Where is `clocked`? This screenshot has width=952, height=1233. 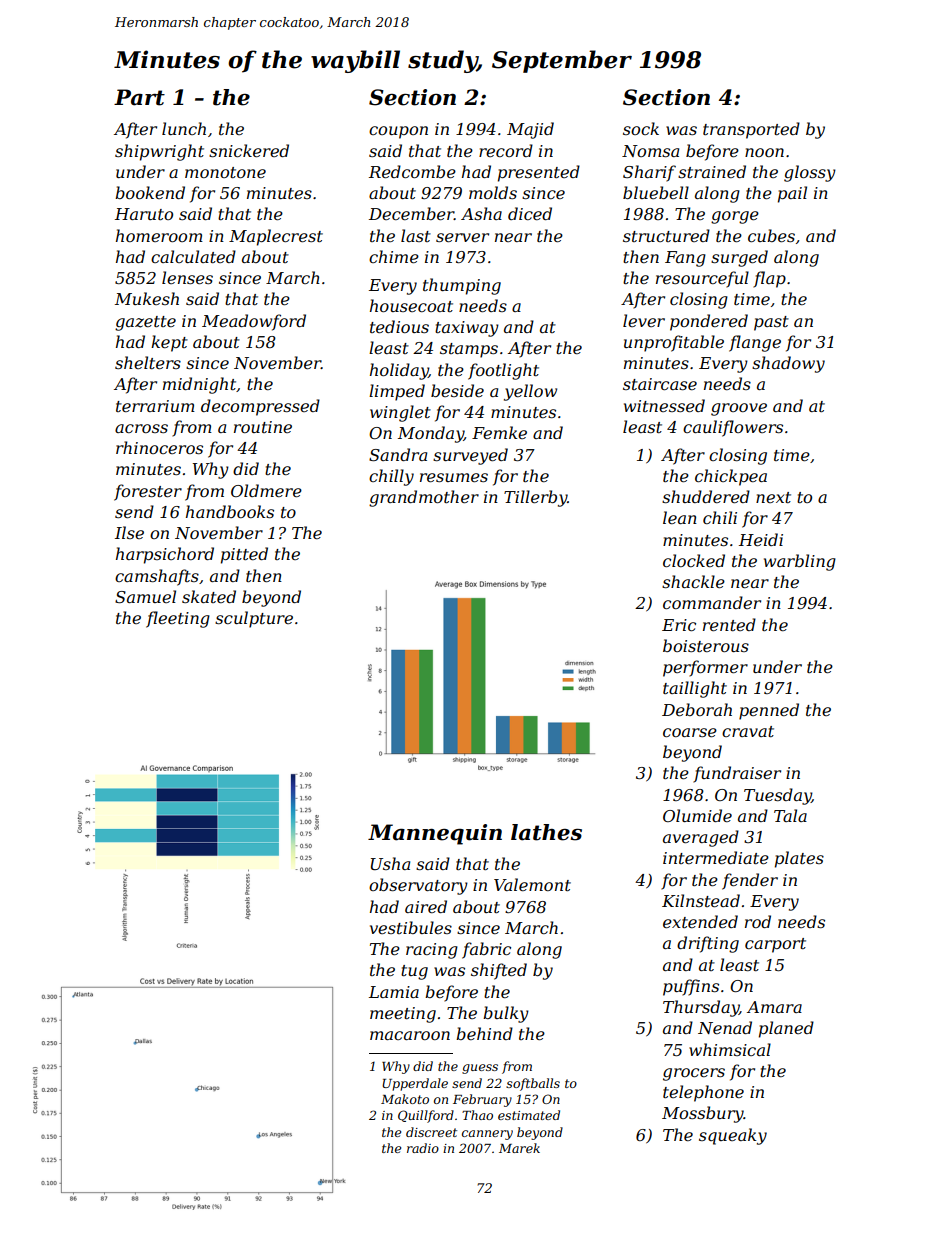 clocked is located at coordinates (694, 560).
